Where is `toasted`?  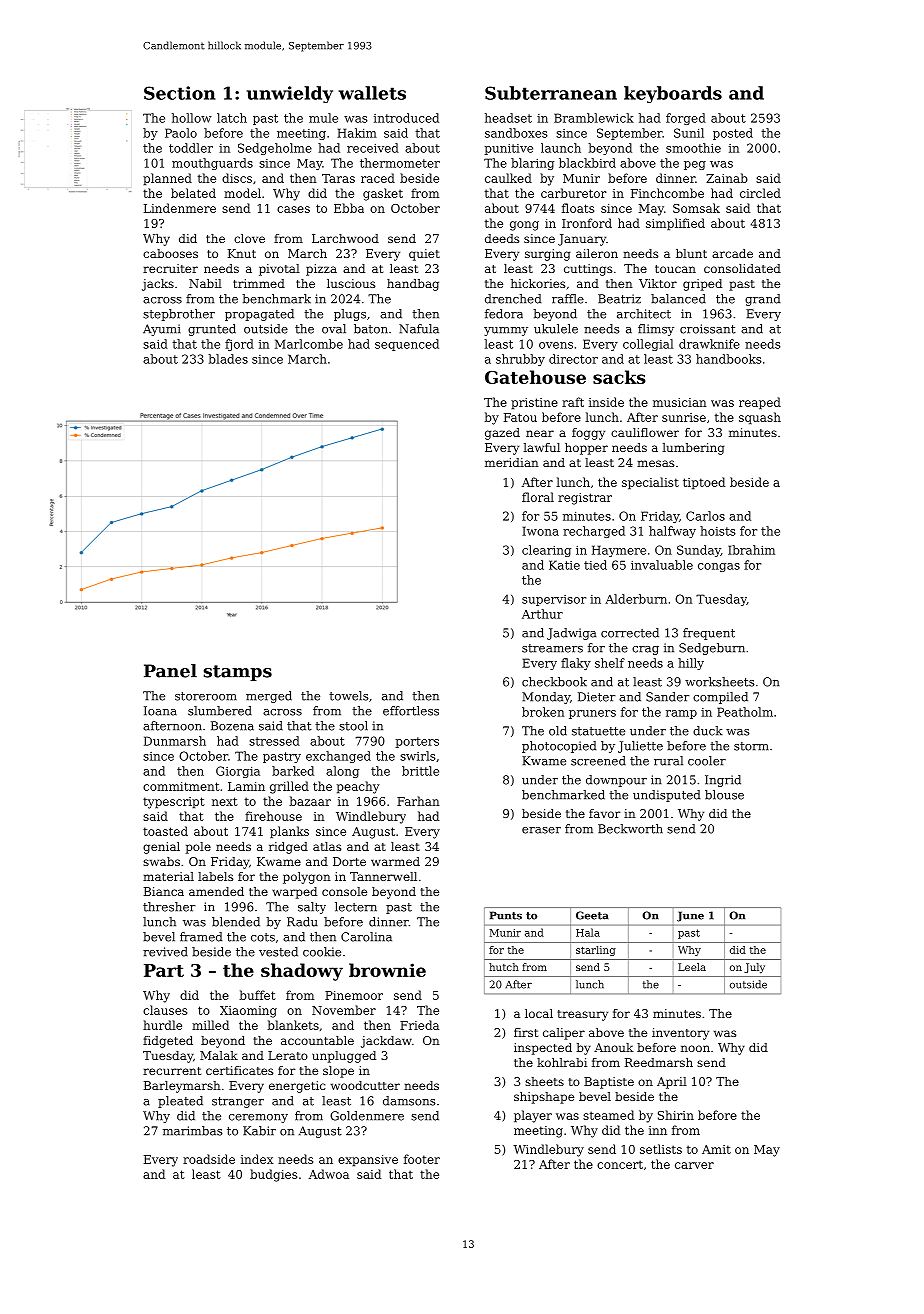
toasted is located at coordinates (165, 831).
